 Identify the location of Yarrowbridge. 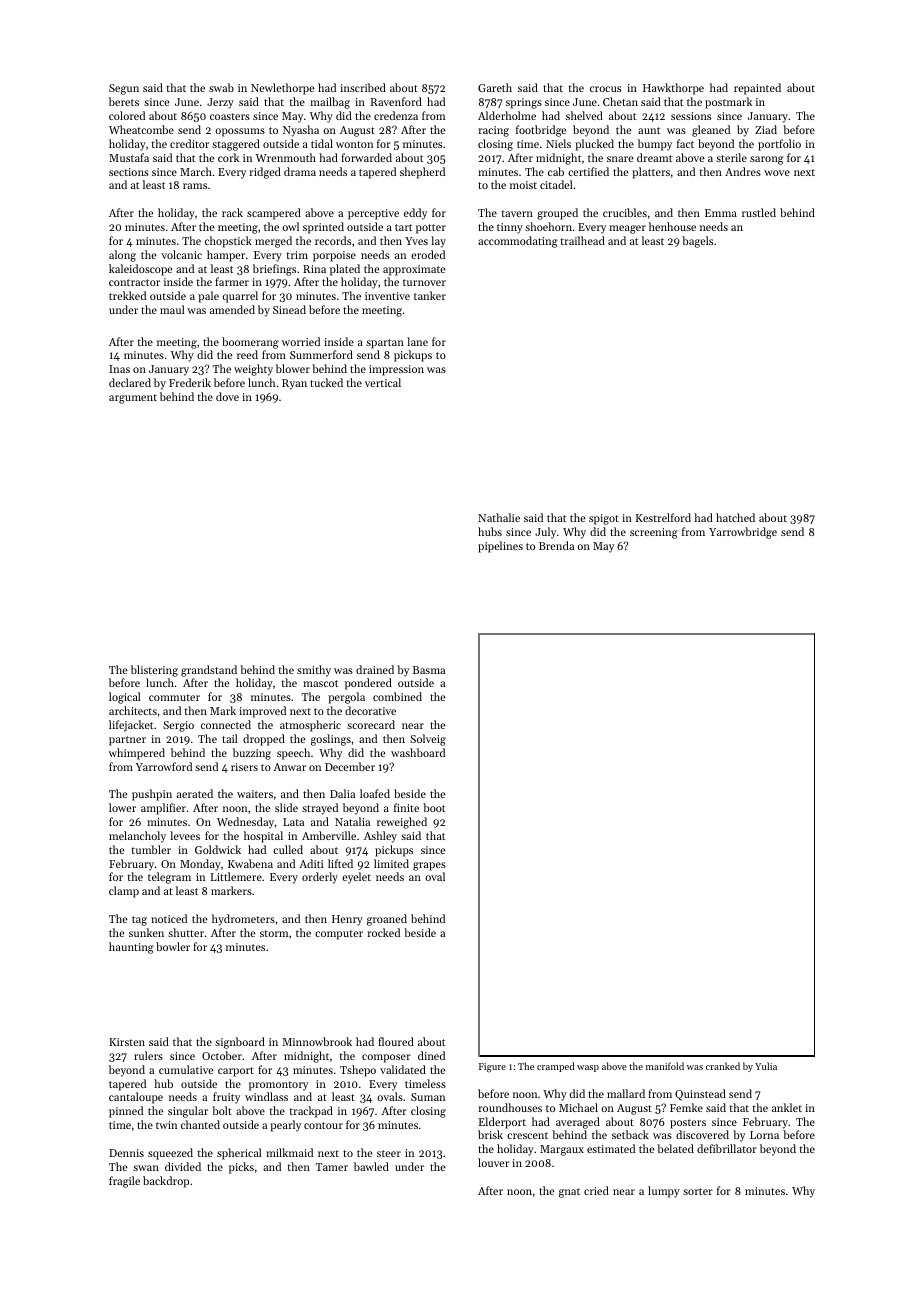
(743, 533).
